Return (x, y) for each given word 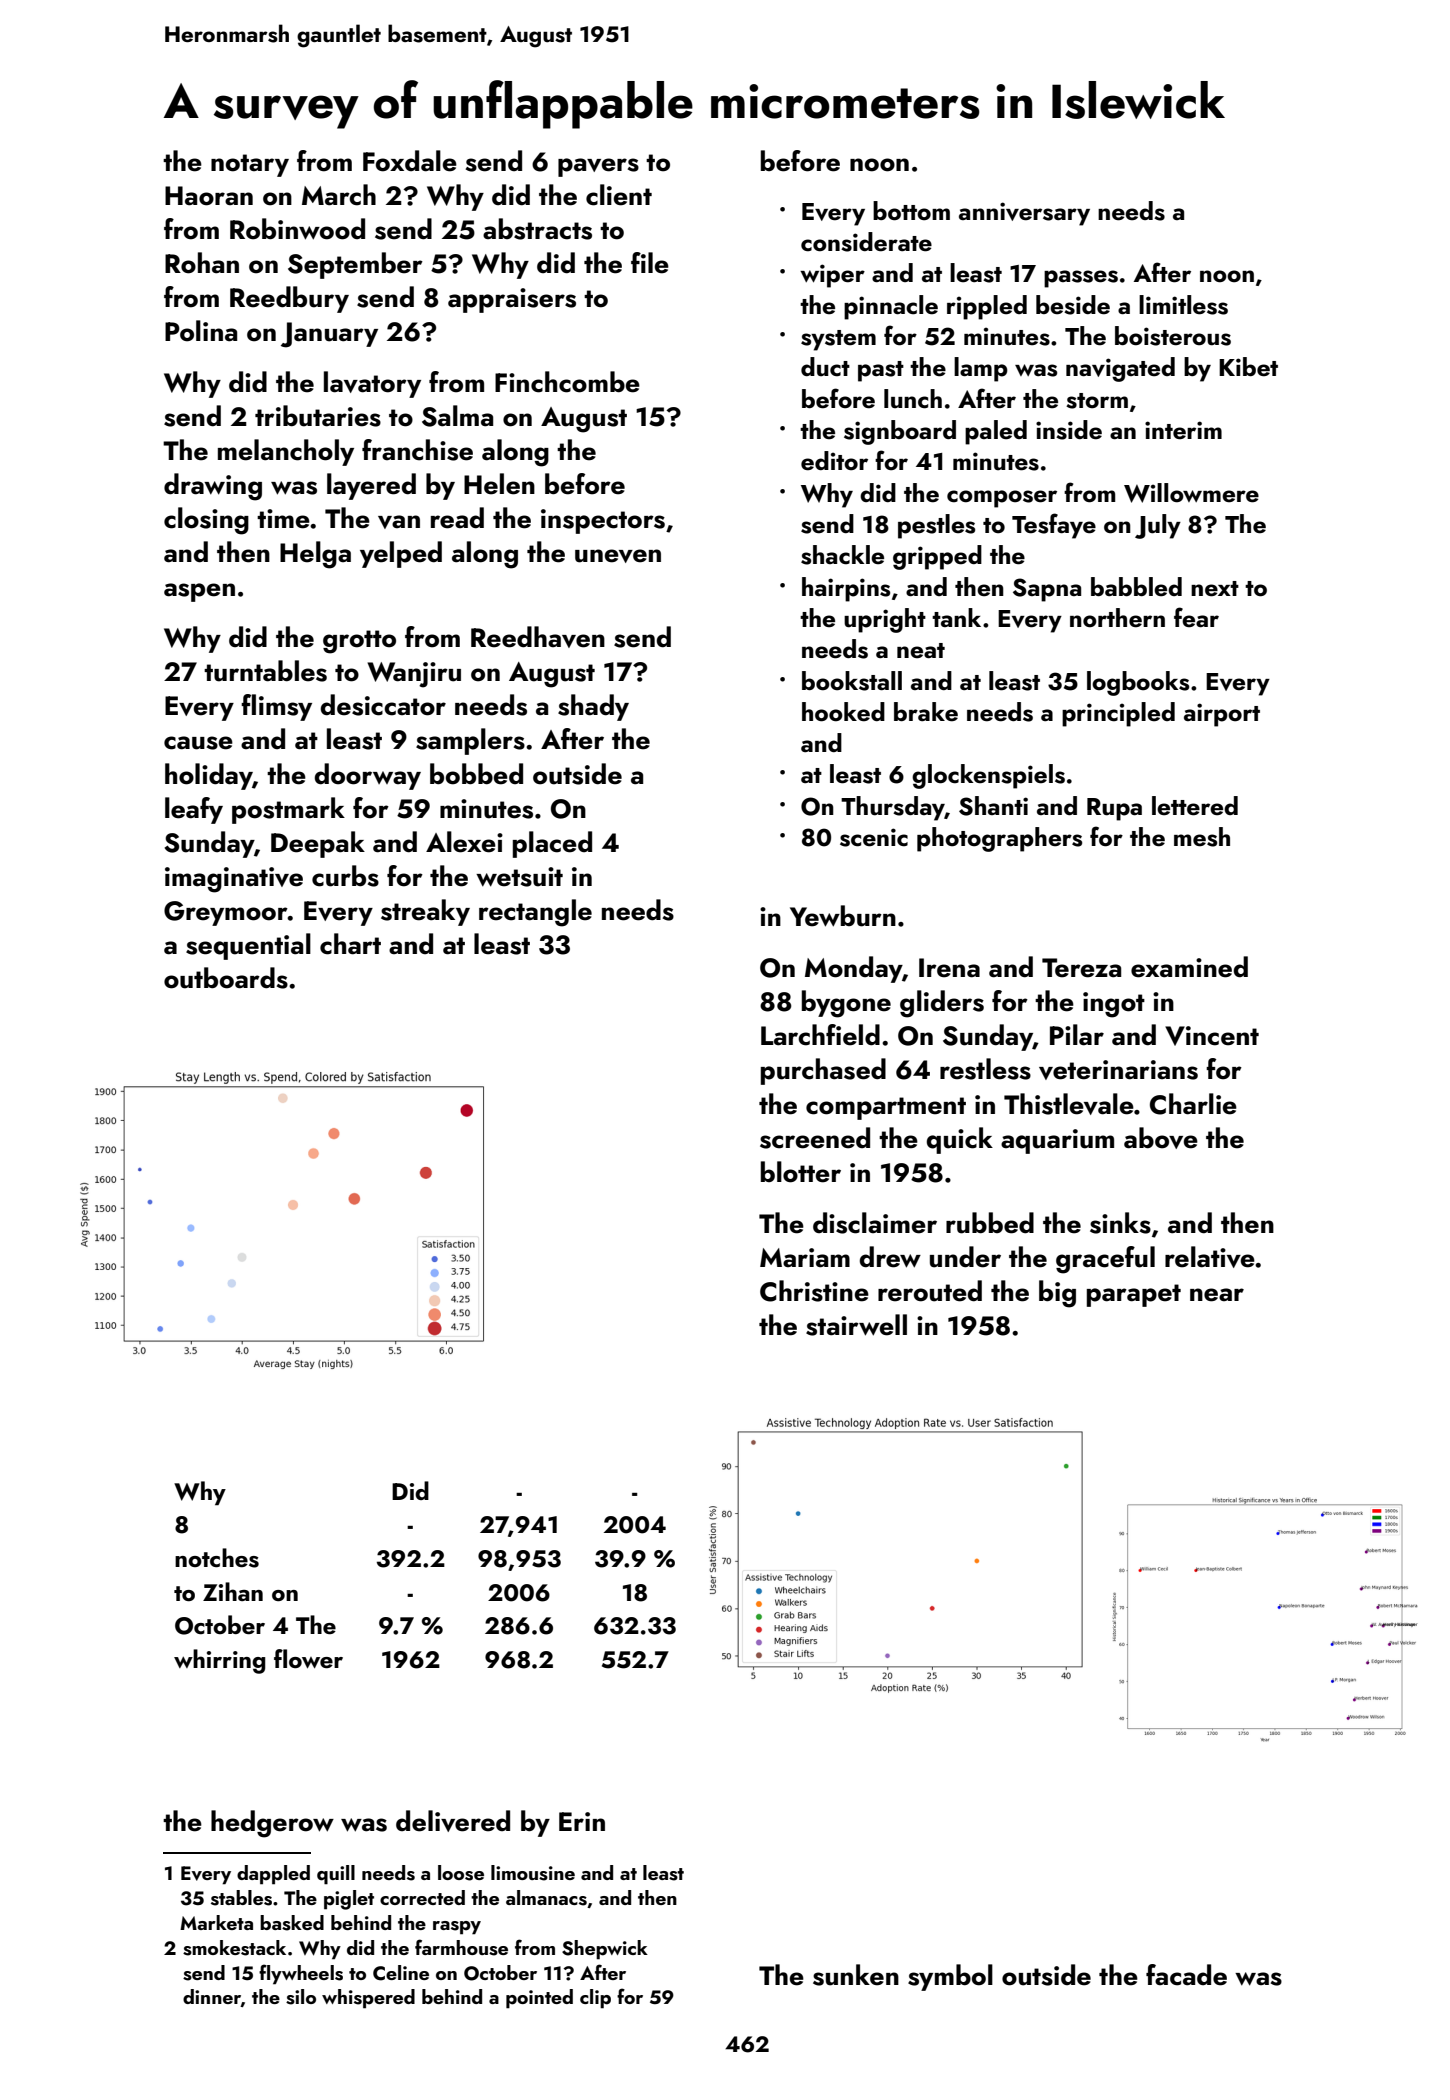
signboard (900, 432)
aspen (199, 592)
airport (1222, 715)
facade (1186, 1975)
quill (336, 1875)
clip (595, 1999)
